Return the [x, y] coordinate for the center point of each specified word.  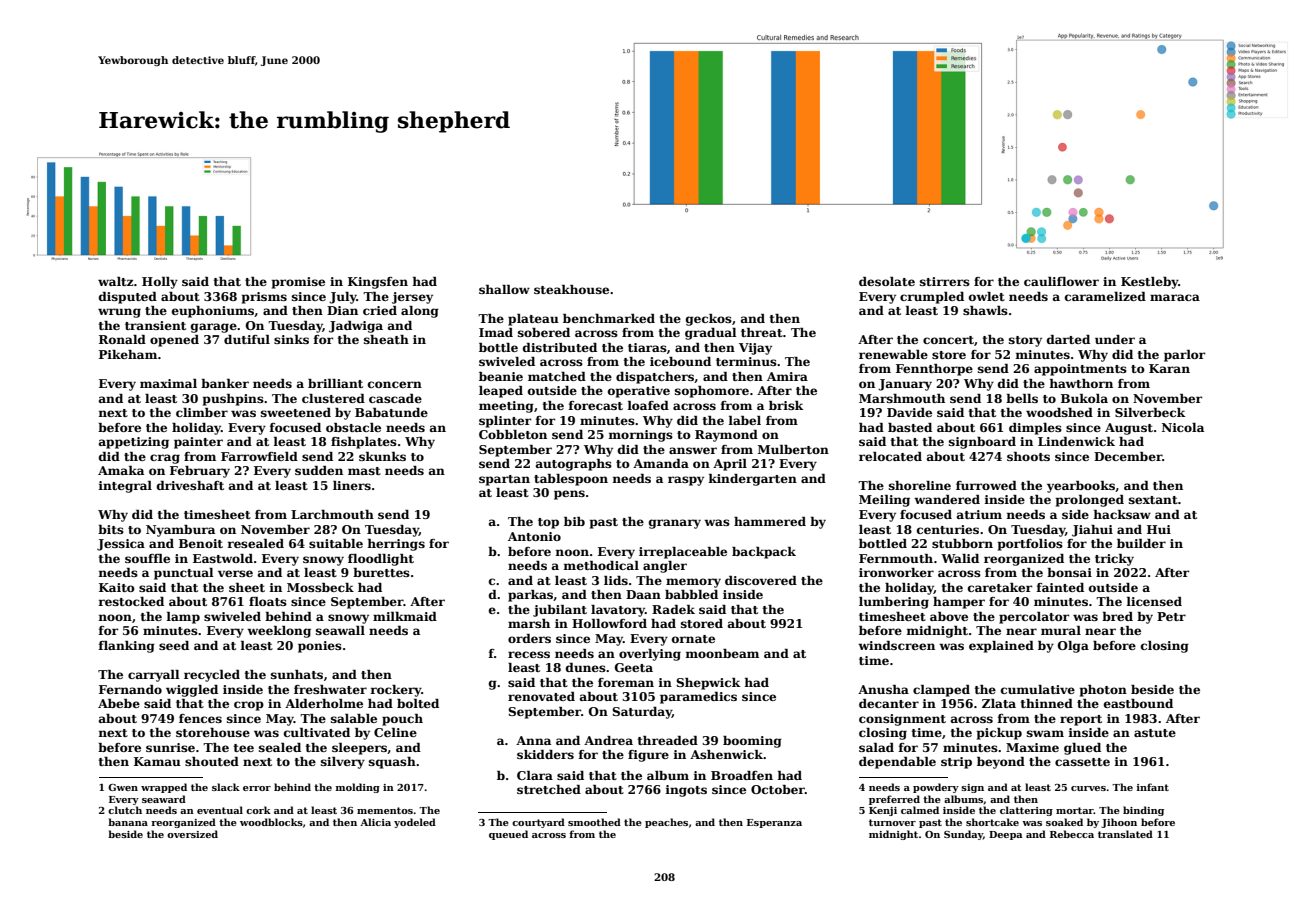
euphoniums [213, 312]
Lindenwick [1076, 441]
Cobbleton [513, 434]
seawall [340, 630]
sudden [319, 470]
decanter [889, 703]
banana [128, 822]
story [1025, 341]
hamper [959, 603]
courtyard [538, 823]
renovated [541, 696]
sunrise [170, 747]
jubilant [560, 611]
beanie [501, 376]
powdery [936, 788]
